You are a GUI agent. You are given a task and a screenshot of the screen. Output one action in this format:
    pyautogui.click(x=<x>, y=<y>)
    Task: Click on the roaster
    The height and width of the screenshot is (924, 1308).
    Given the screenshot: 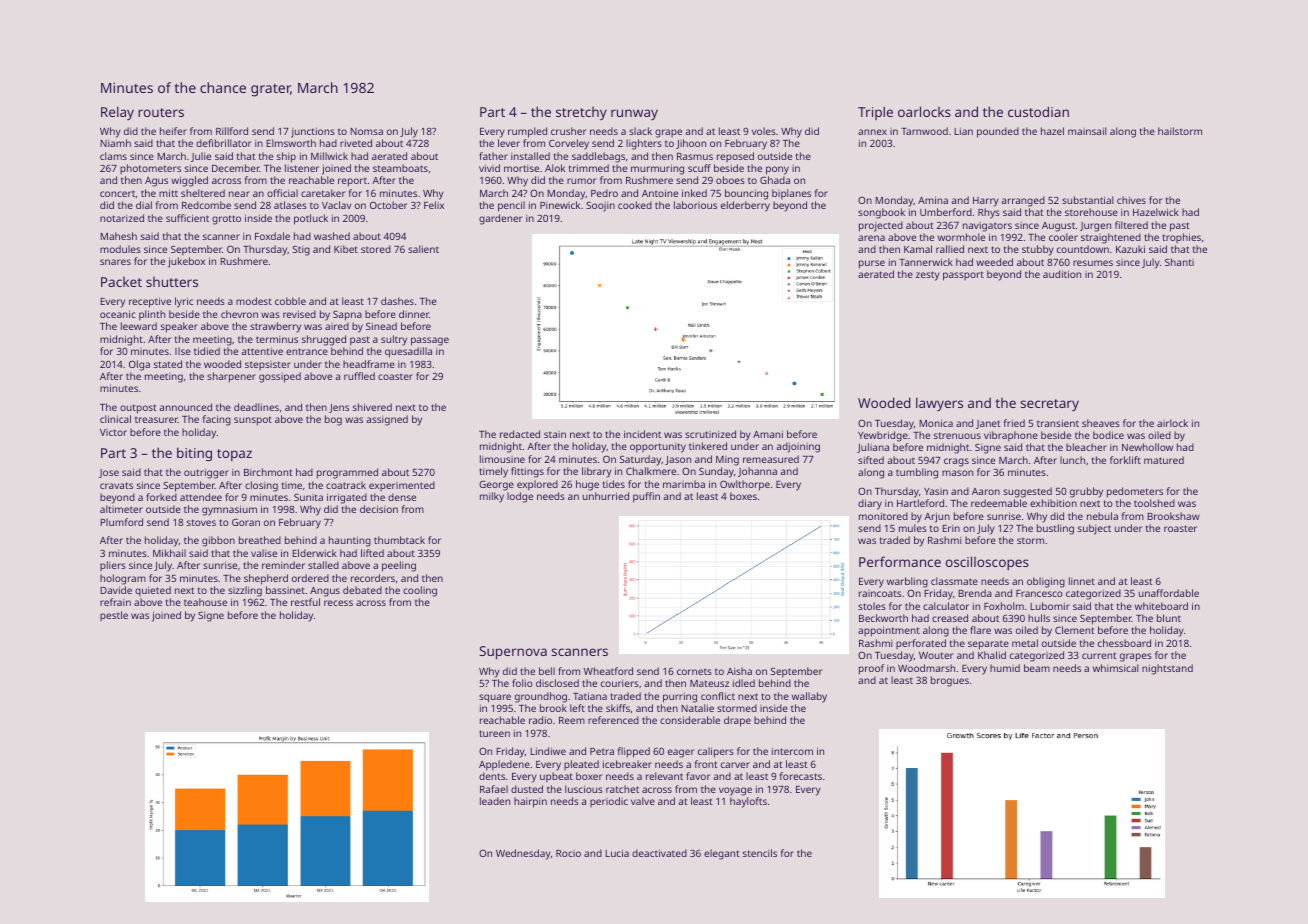 What is the action you would take?
    pyautogui.click(x=1180, y=528)
